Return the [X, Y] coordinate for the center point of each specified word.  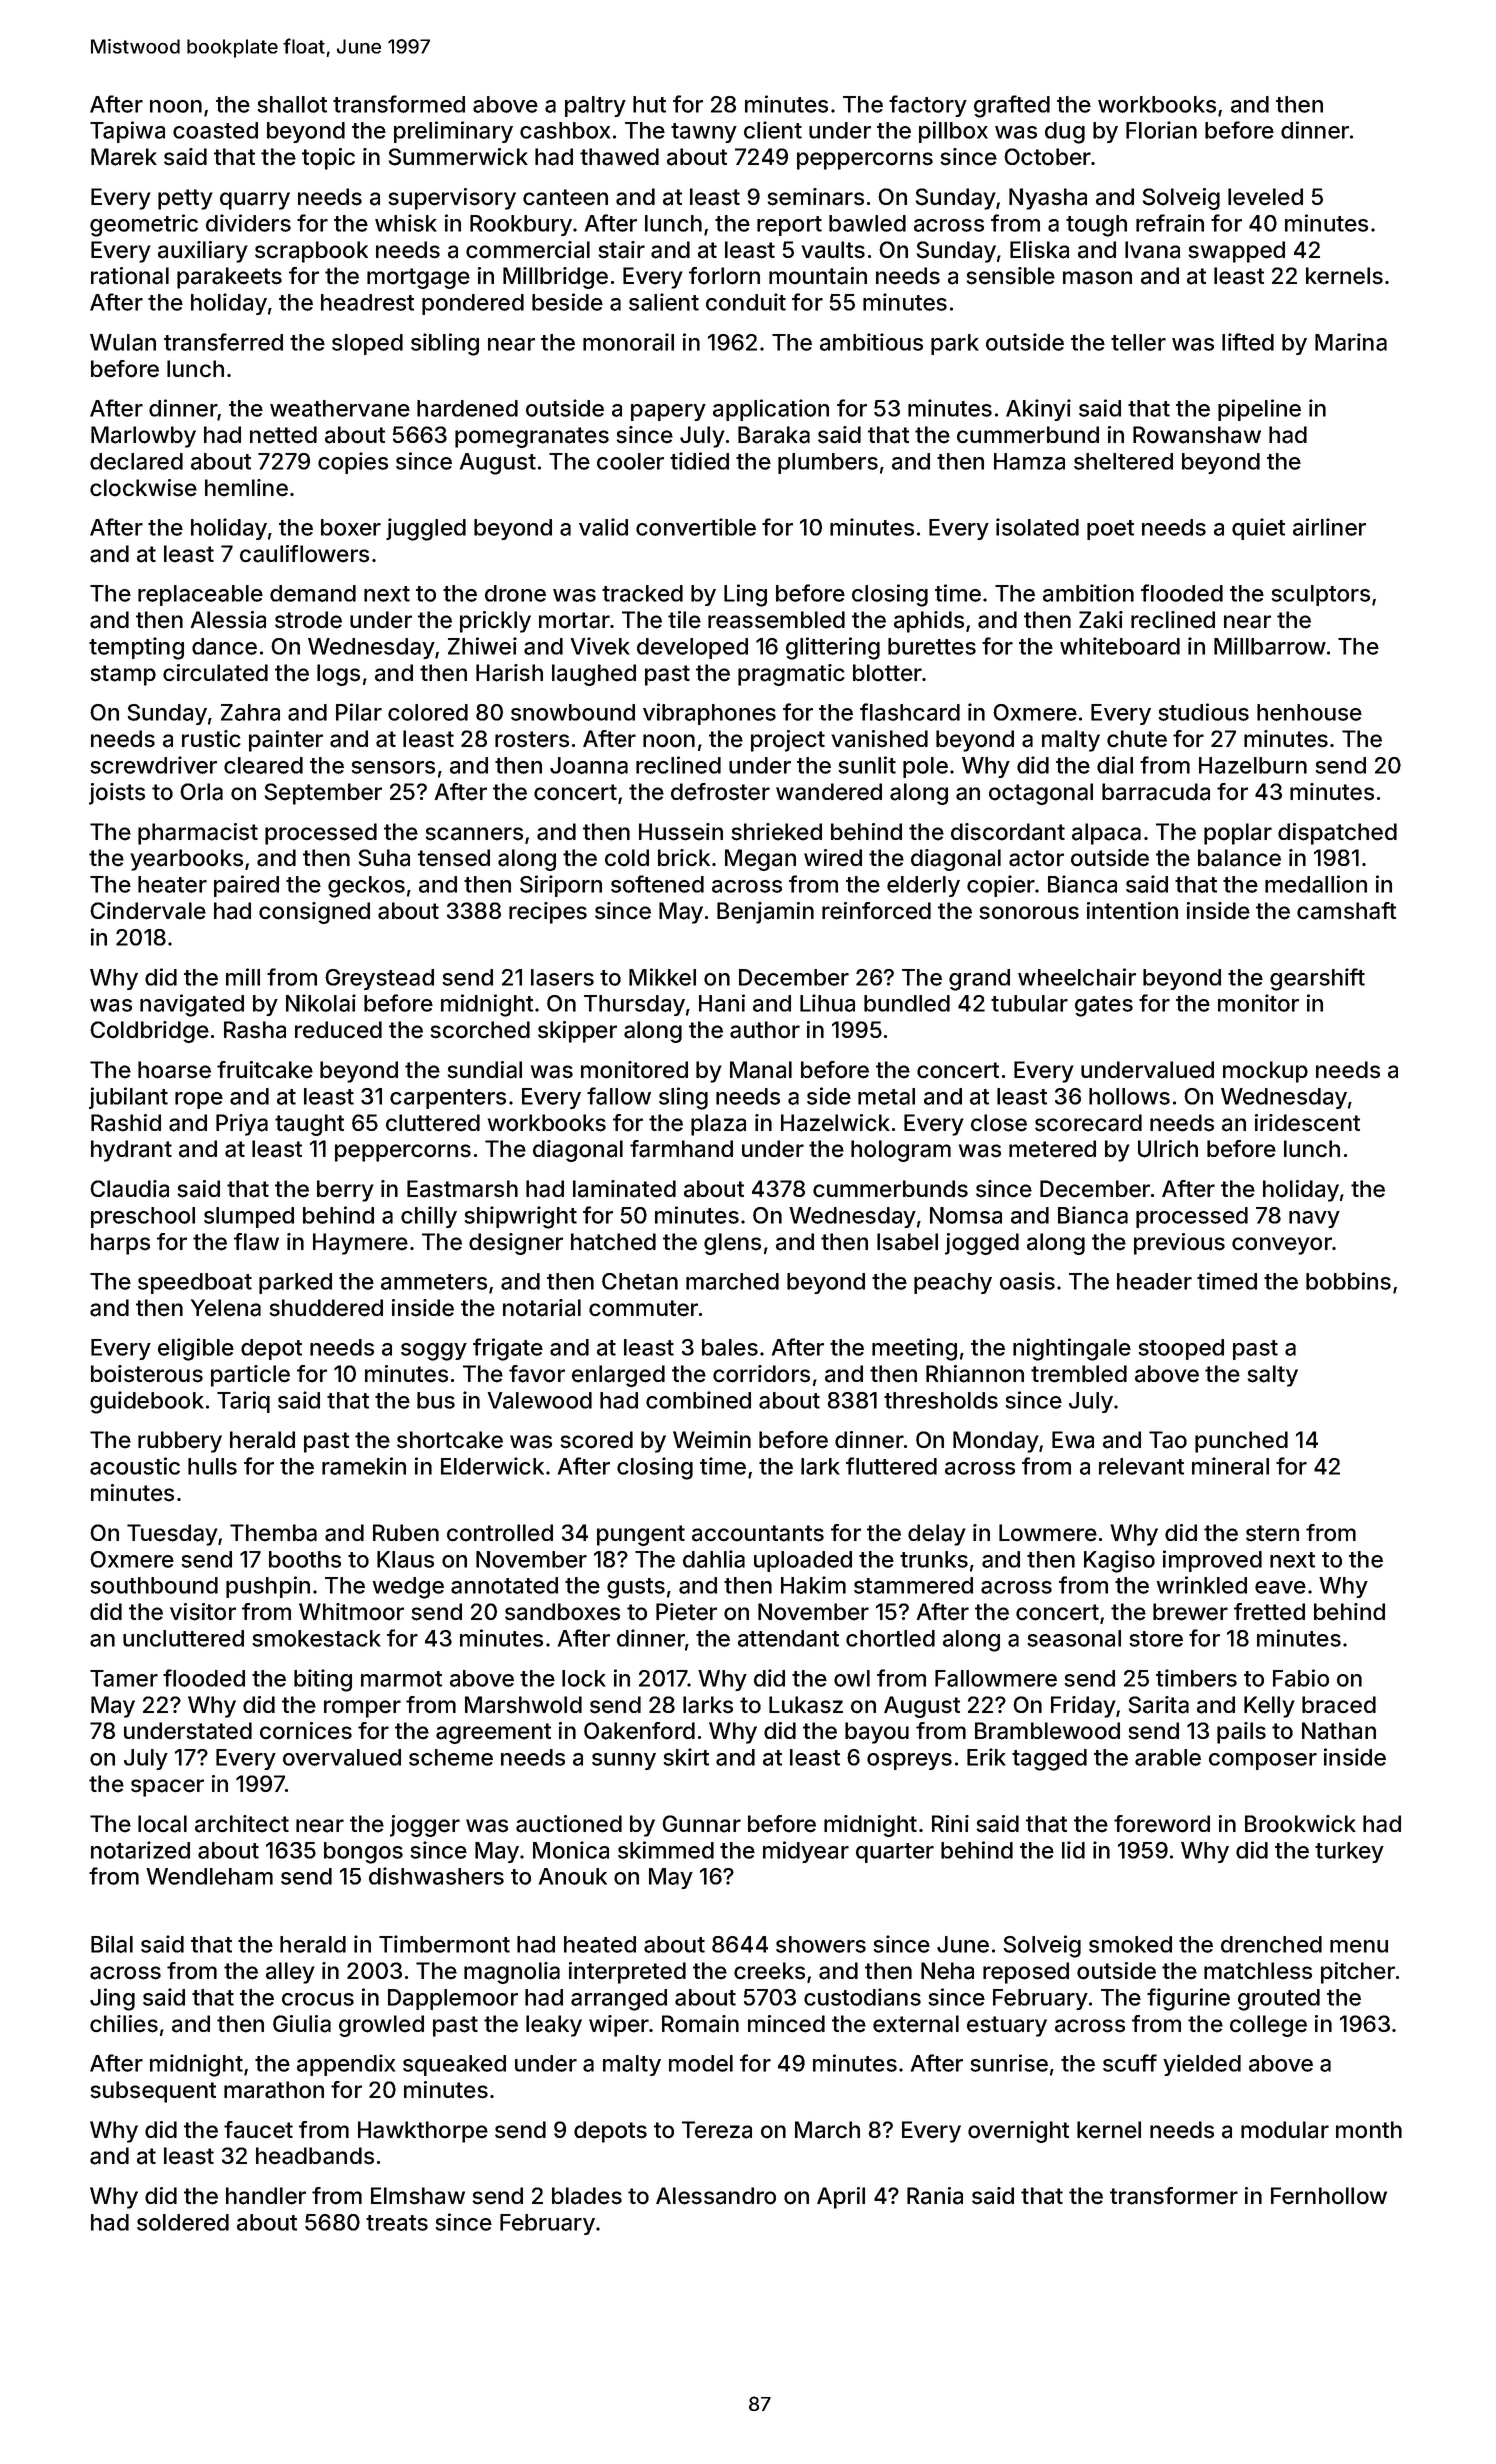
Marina [1351, 342]
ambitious [871, 342]
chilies [124, 2024]
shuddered [326, 1308]
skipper [577, 1032]
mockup [1265, 1072]
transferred [223, 342]
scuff [1130, 2063]
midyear [806, 1852]
